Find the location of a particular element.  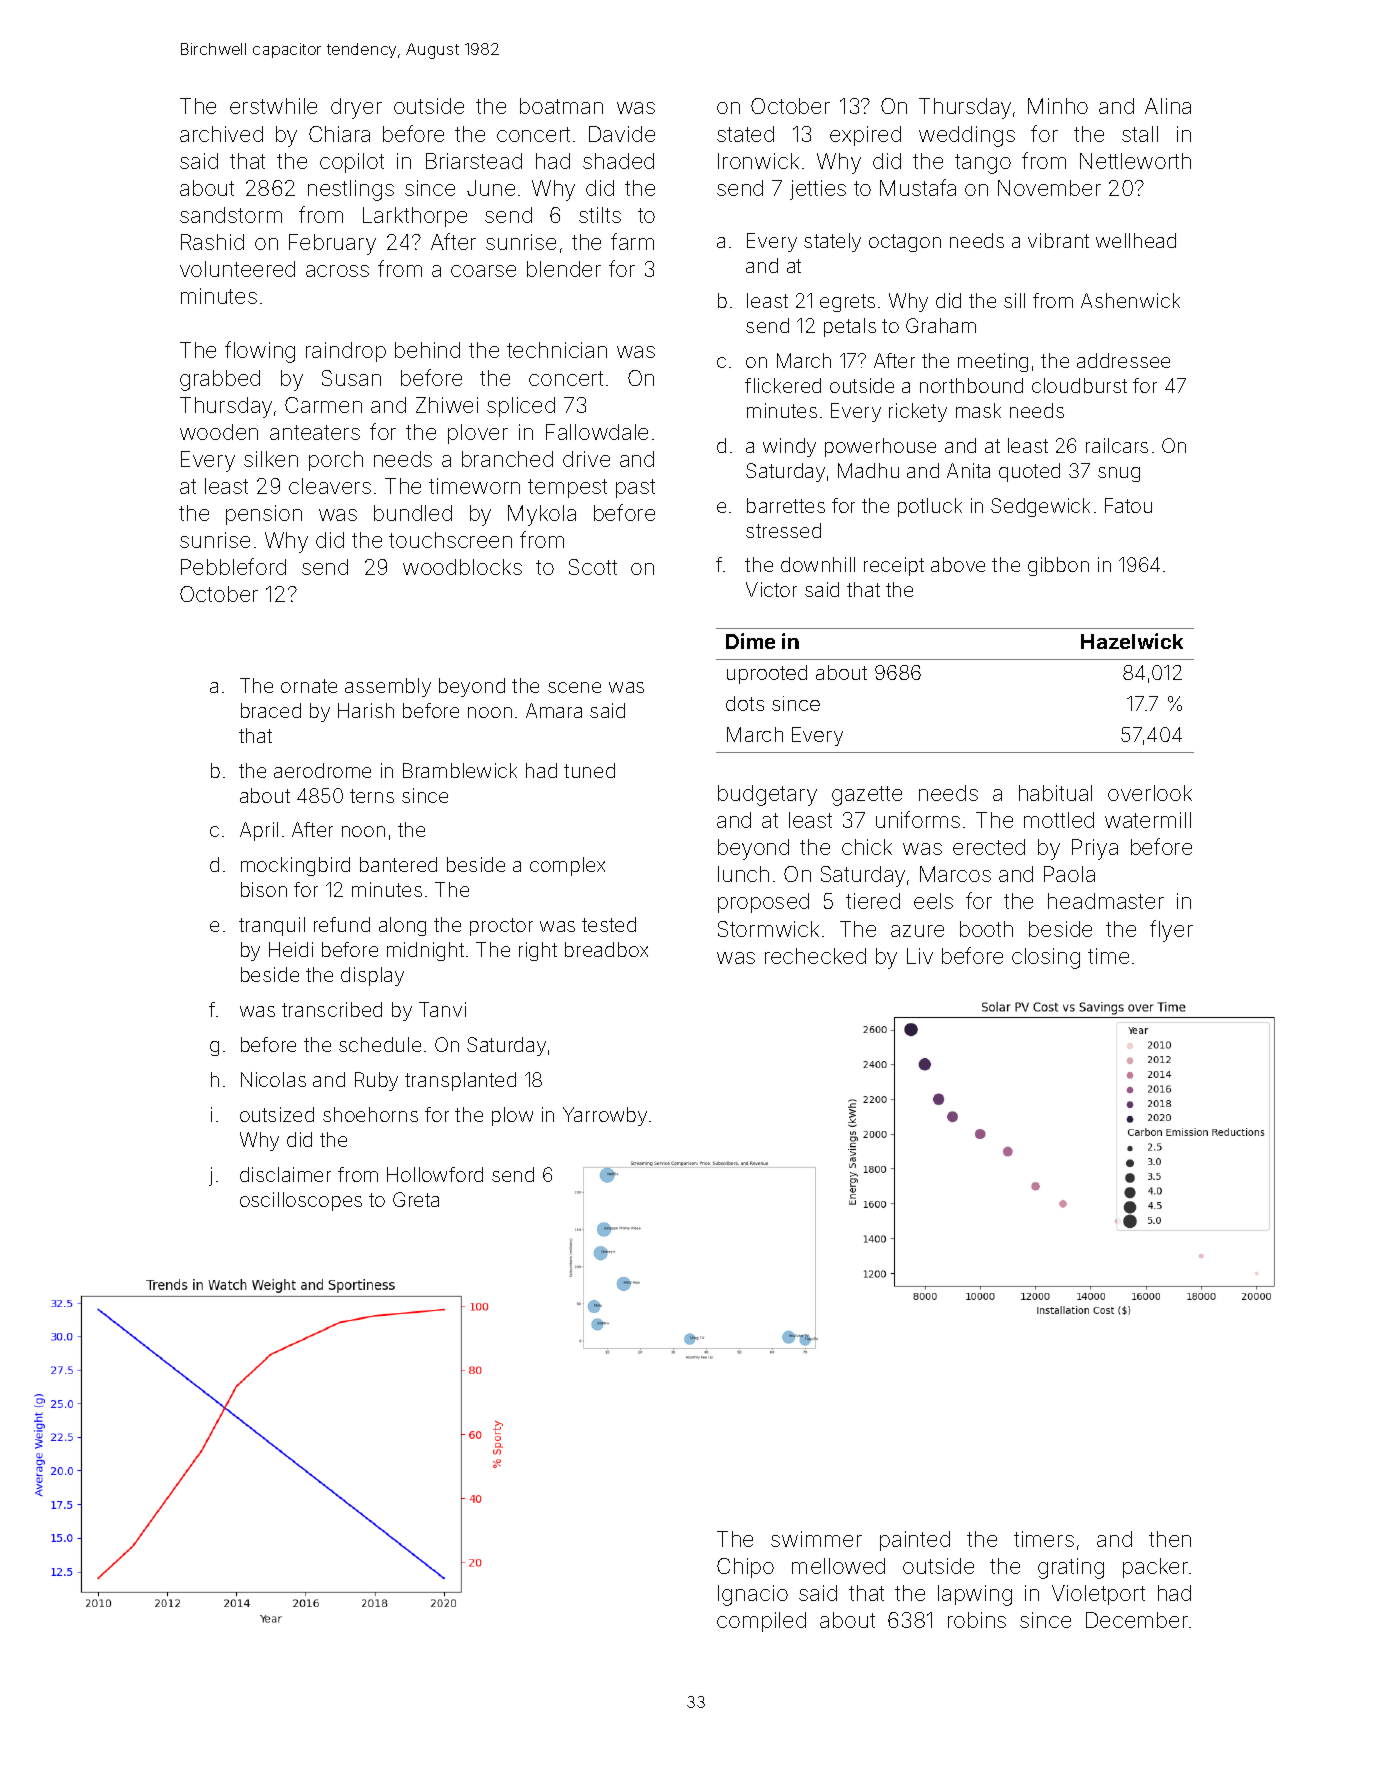

Greta is located at coordinates (416, 1199).
